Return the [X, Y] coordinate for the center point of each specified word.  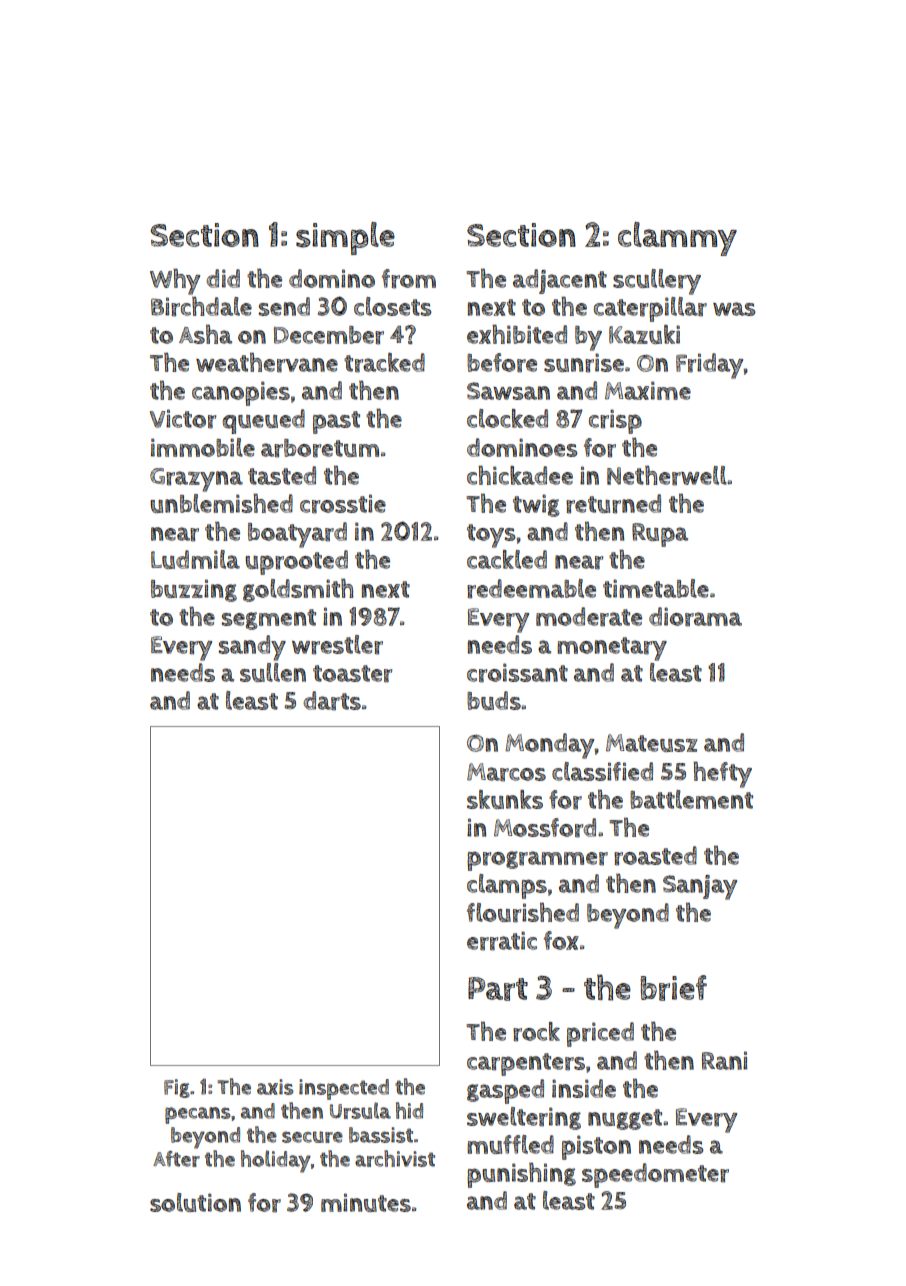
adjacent [560, 281]
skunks [505, 799]
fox [561, 940]
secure [312, 1137]
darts [332, 701]
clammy [677, 239]
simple [345, 238]
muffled [510, 1144]
